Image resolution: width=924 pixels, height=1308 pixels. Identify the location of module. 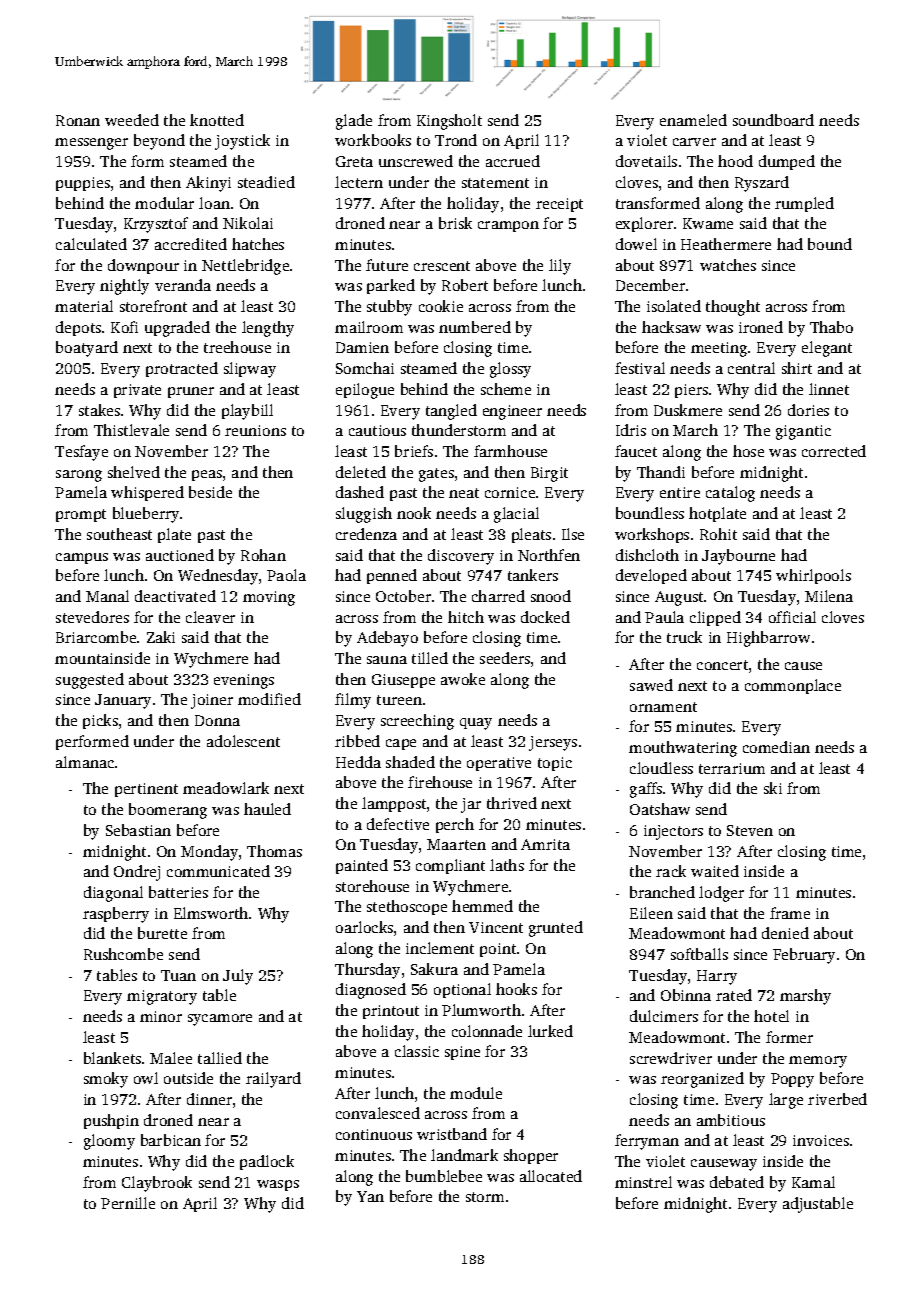
(476, 1093).
